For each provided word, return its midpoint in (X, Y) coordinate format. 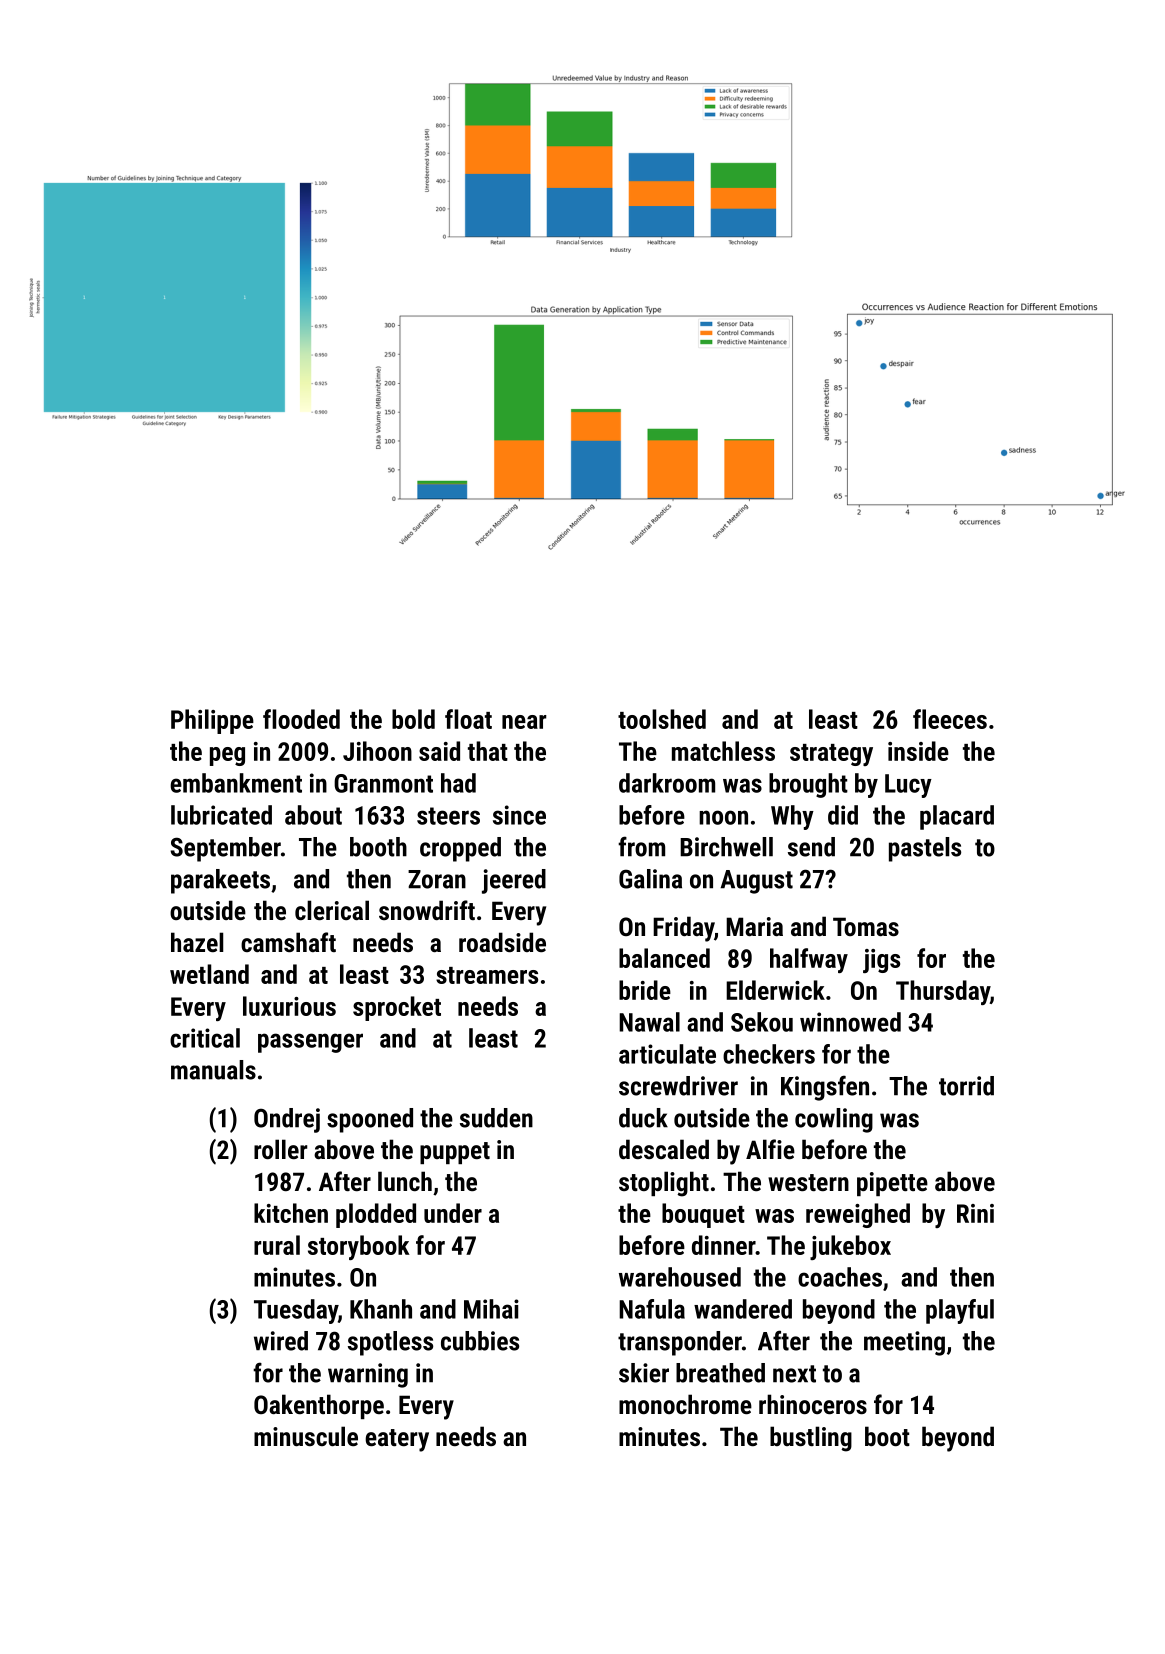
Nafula (652, 1309)
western (808, 1182)
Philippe (212, 721)
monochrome (685, 1404)
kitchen (291, 1213)
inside (918, 751)
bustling (811, 1439)
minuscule (306, 1436)
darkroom (667, 783)
